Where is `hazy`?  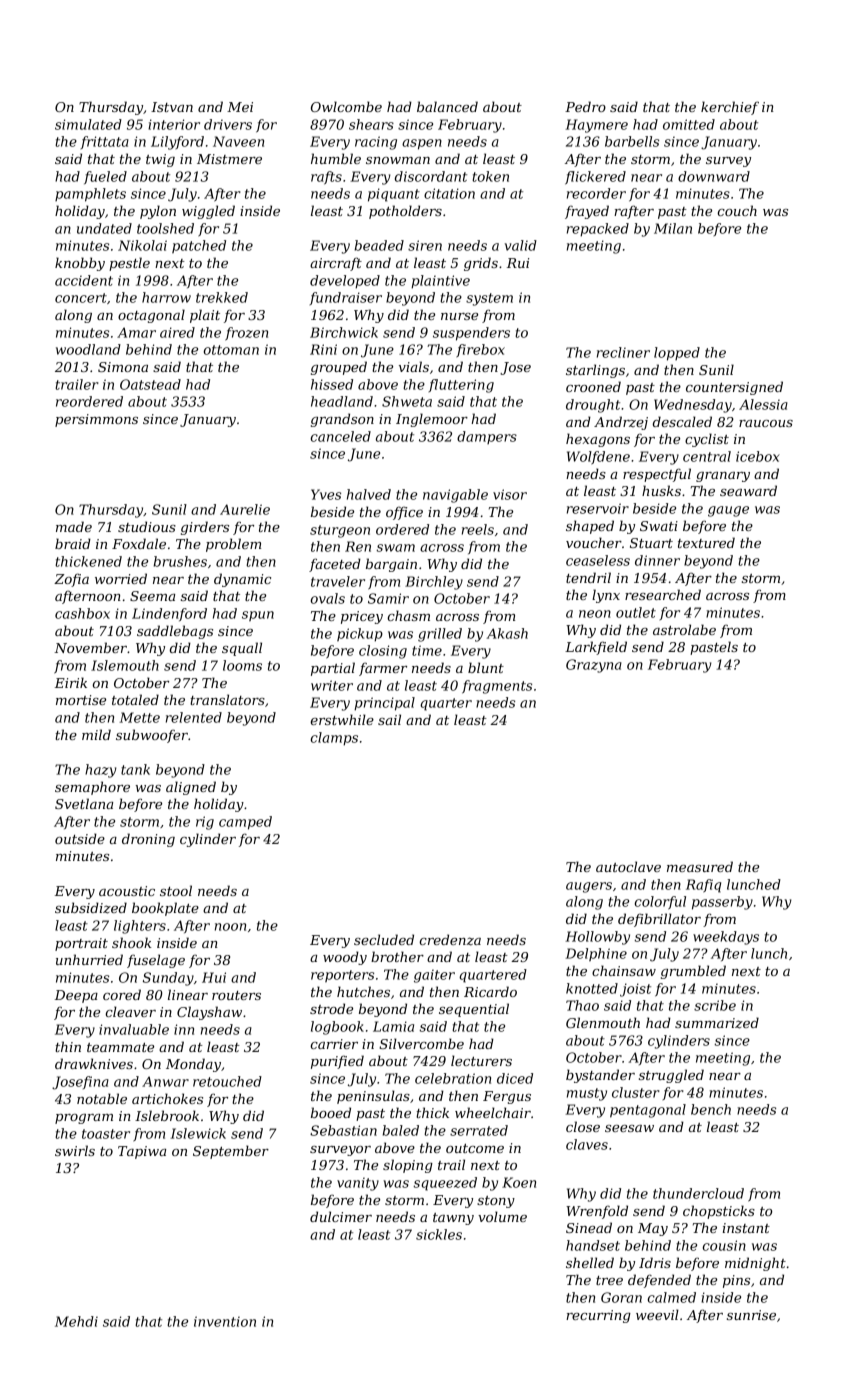
hazy is located at coordinates (101, 771).
